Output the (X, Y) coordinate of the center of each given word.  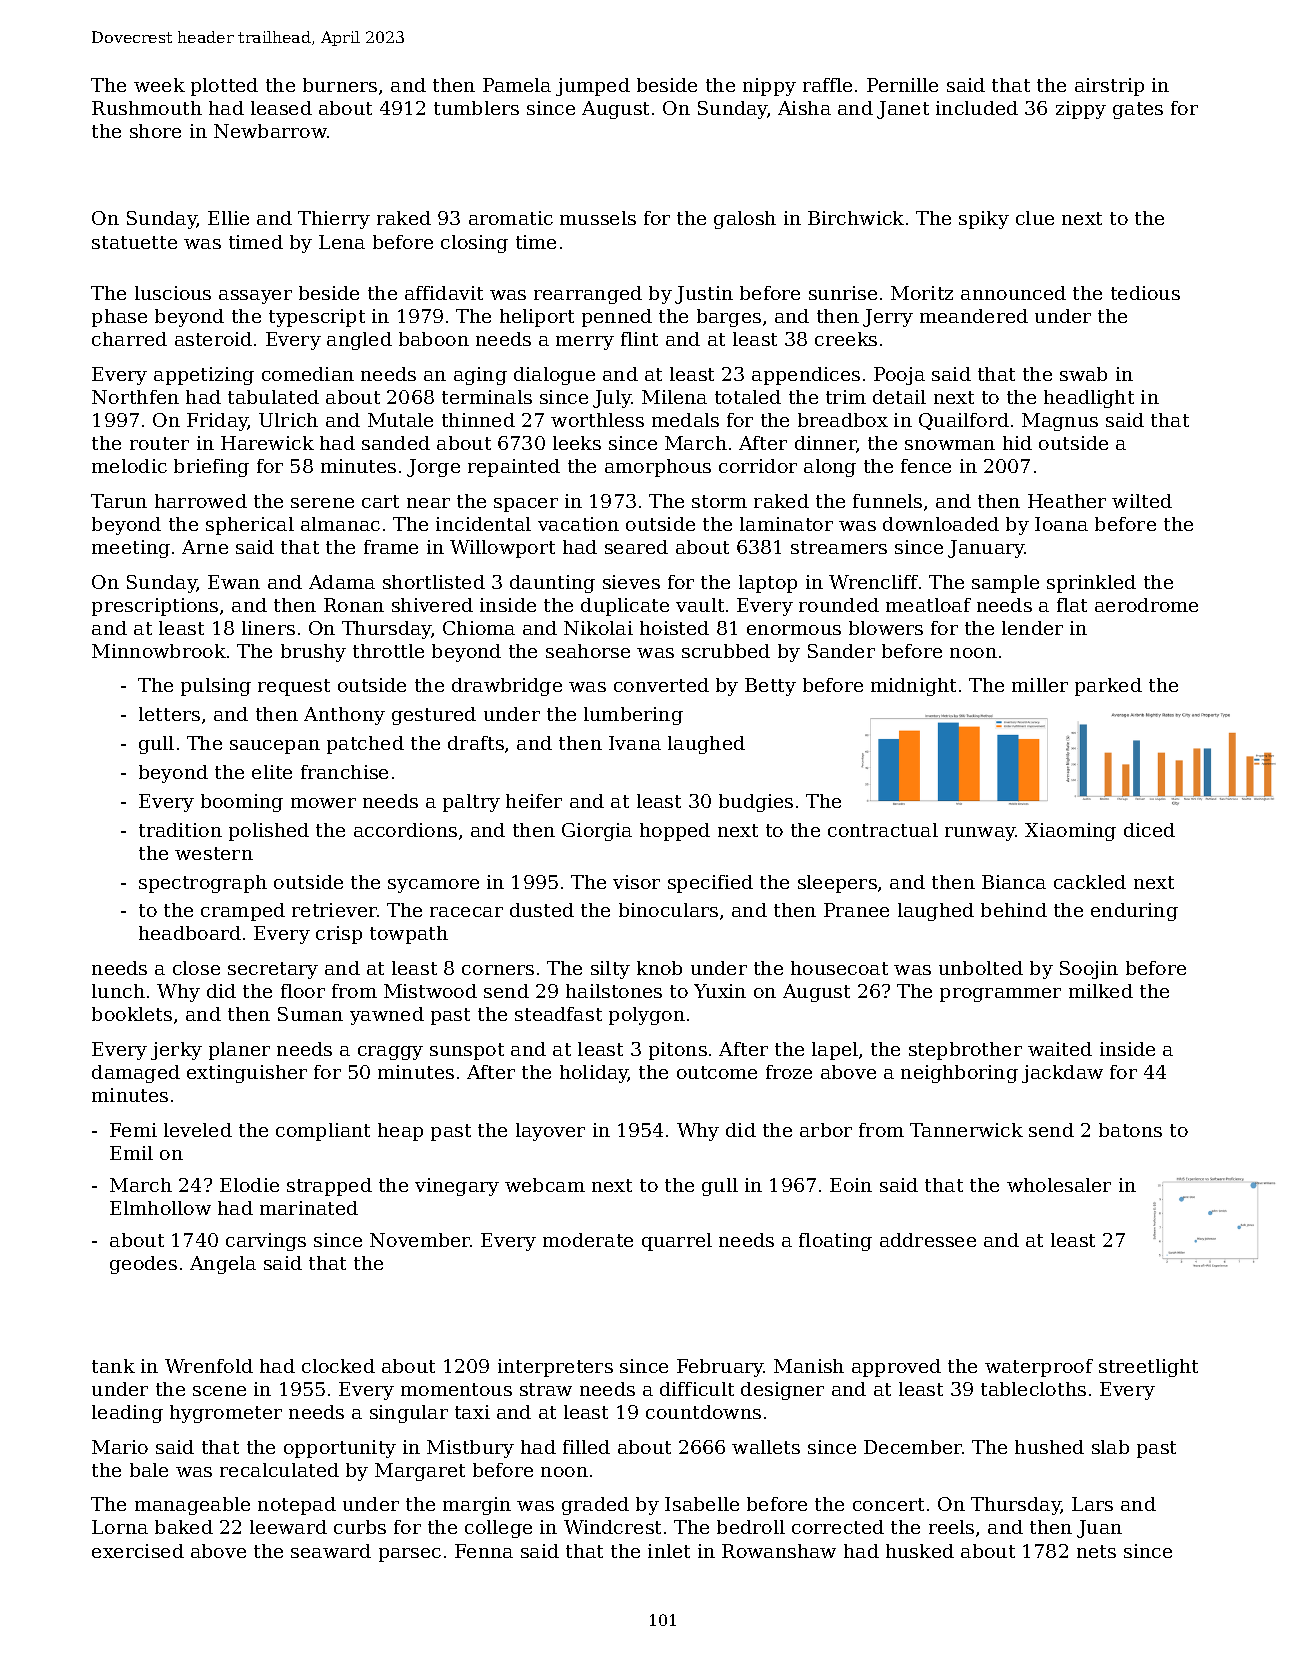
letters (169, 714)
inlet (669, 1551)
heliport (537, 318)
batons (1130, 1130)
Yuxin (720, 991)
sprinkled (1091, 584)
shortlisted (434, 582)
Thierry (334, 220)
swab (1083, 374)
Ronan (354, 605)
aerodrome (1146, 605)
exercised (138, 1551)
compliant (323, 1132)
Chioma (479, 628)
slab (1110, 1447)
